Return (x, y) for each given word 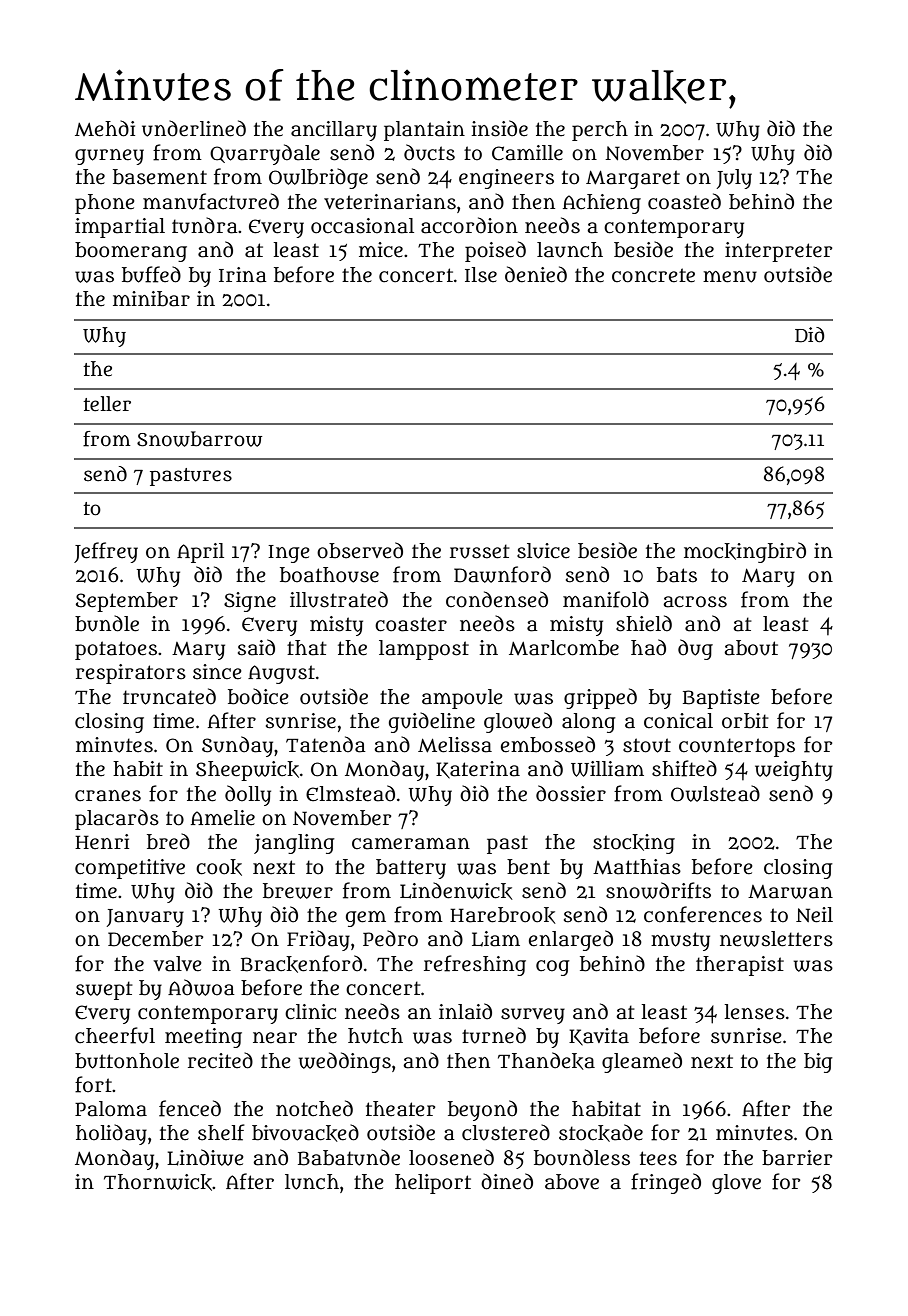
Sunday (237, 746)
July (734, 179)
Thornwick (158, 1182)
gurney (109, 157)
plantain (424, 131)
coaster (411, 624)
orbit (745, 721)
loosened (451, 1157)
